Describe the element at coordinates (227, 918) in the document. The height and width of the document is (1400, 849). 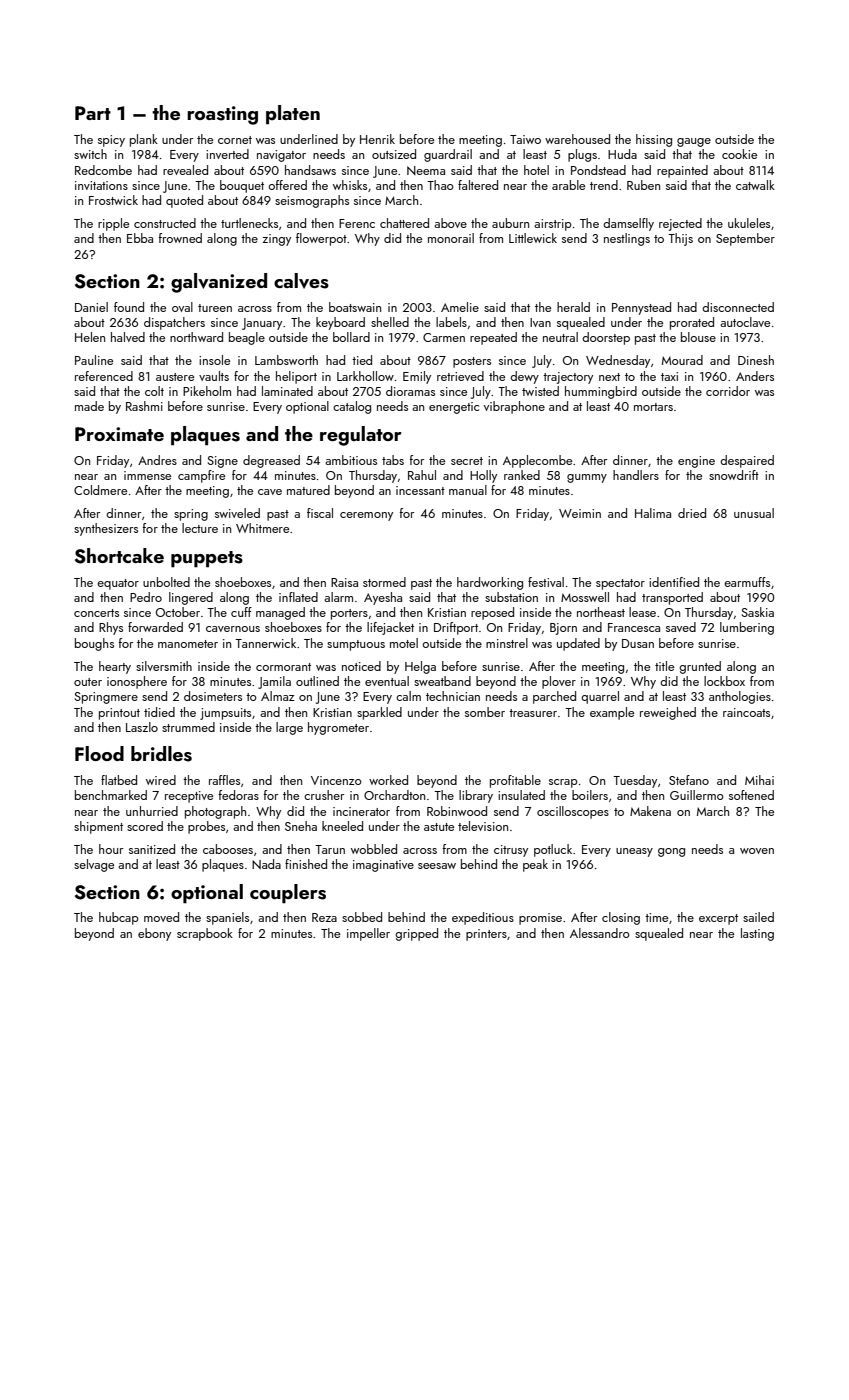
I see `spaniels` at that location.
